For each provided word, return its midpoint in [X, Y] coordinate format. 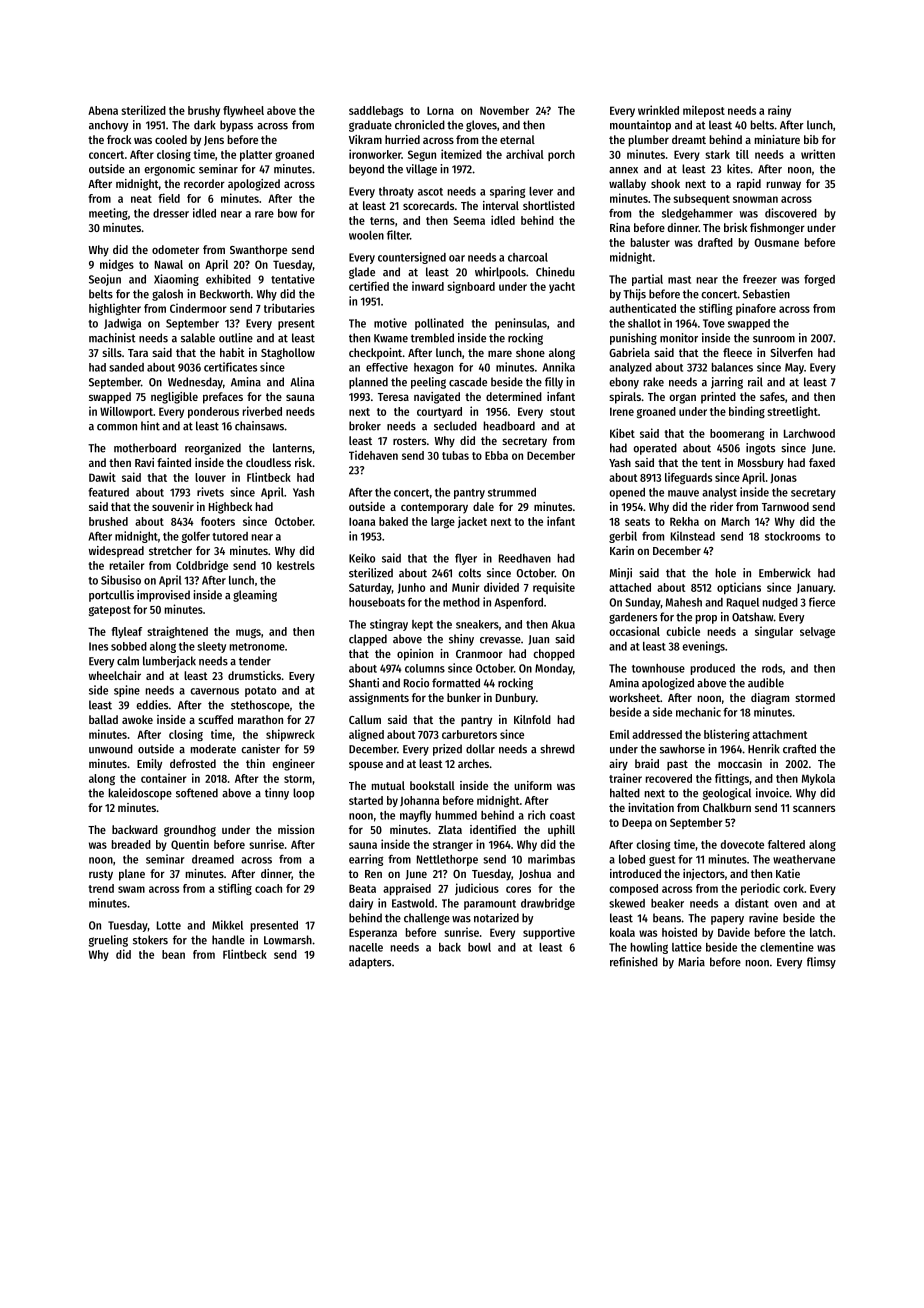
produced [713, 669]
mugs [248, 633]
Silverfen [792, 352]
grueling [108, 941]
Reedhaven [525, 558]
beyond [366, 170]
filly [554, 383]
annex [623, 170]
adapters [370, 963]
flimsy [821, 963]
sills [112, 352]
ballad [103, 719]
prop [706, 619]
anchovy [108, 126]
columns [425, 668]
